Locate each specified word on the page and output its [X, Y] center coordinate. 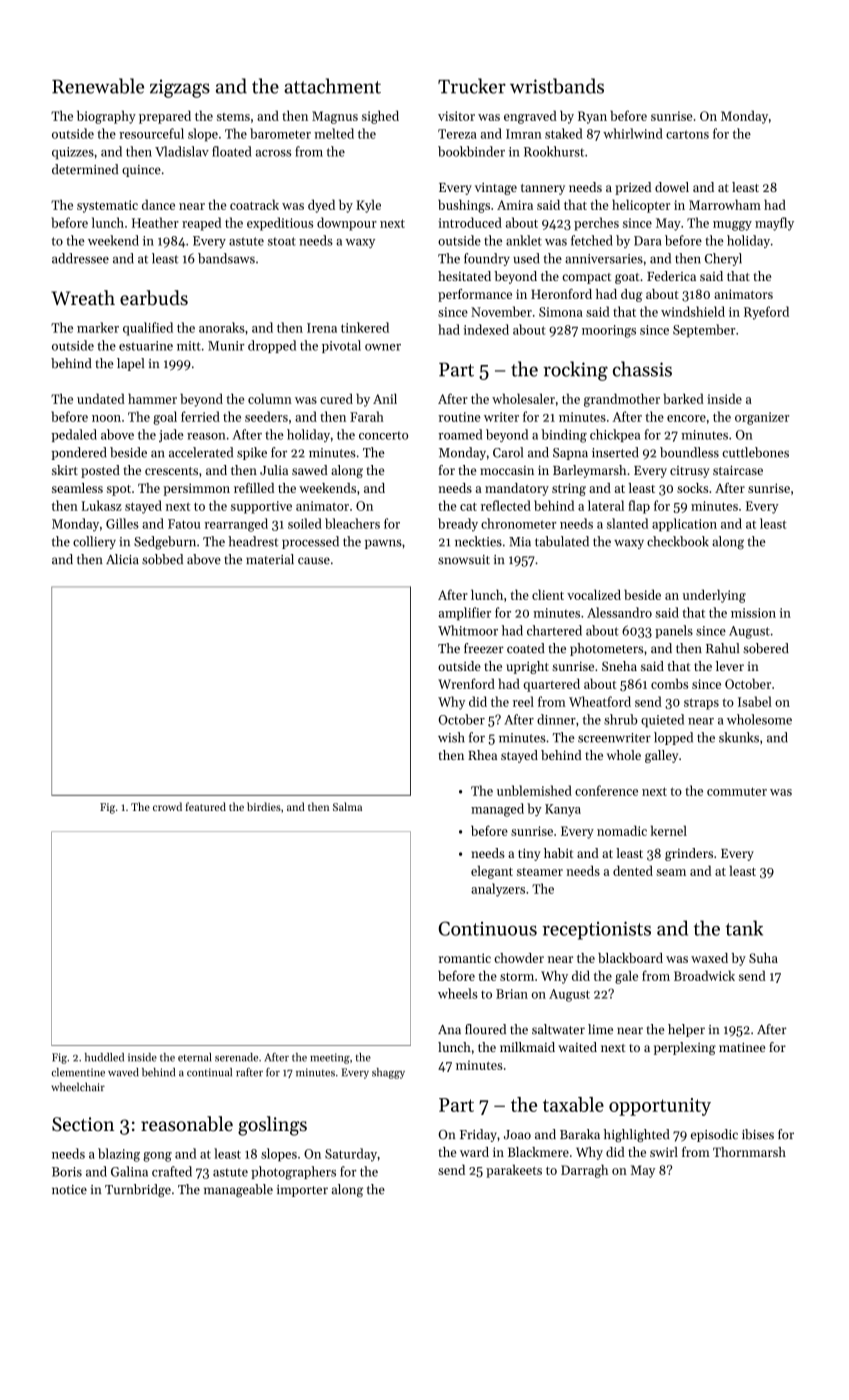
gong [157, 1157]
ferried [200, 416]
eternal [194, 1057]
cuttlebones [755, 452]
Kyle [368, 206]
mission [753, 613]
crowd [167, 806]
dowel [672, 187]
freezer [484, 648]
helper [686, 1030]
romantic [465, 958]
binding [564, 436]
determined [85, 169]
